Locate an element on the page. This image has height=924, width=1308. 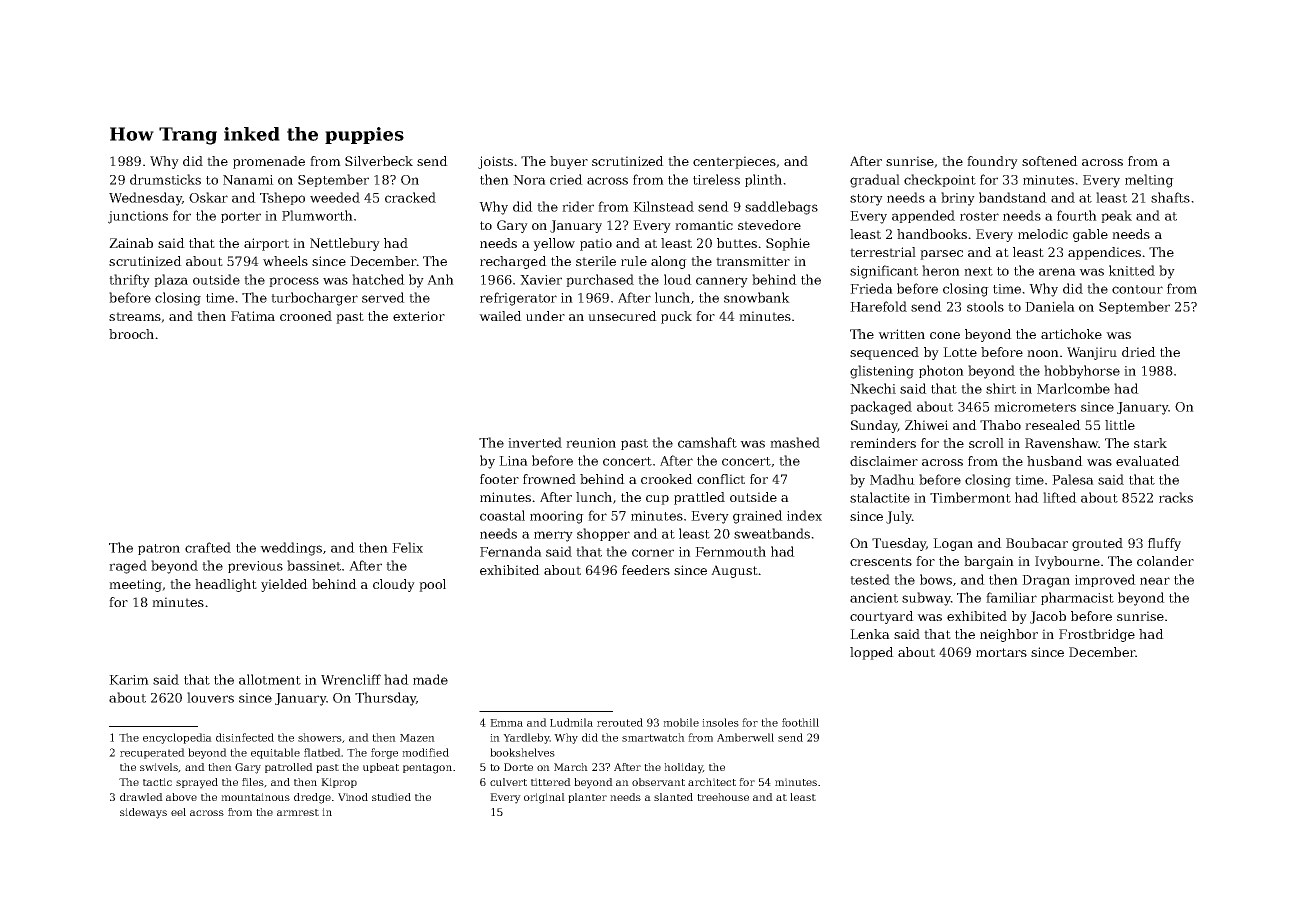
meeting is located at coordinates (135, 585).
